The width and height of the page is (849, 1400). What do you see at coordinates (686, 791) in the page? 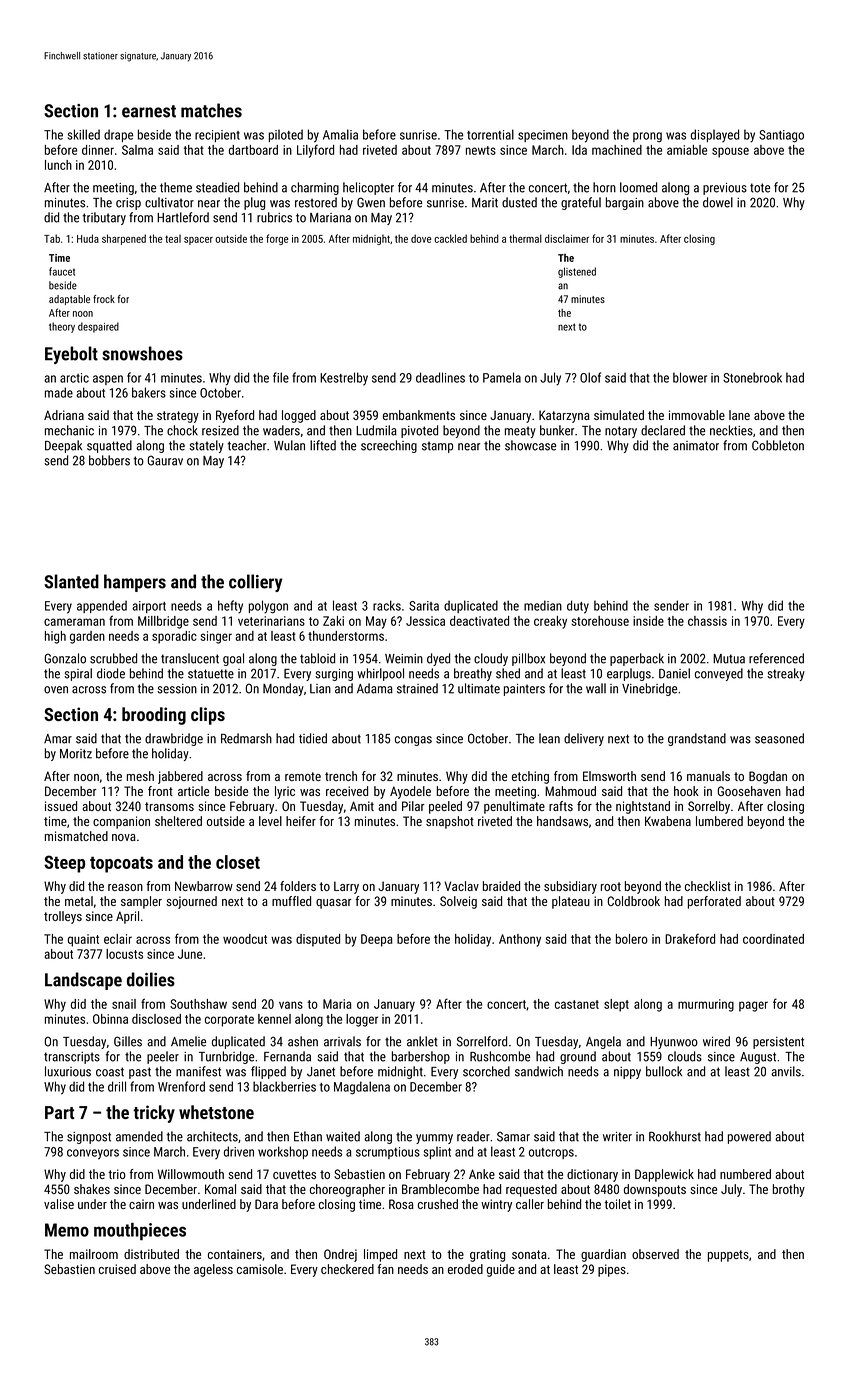
I see `hook` at bounding box center [686, 791].
